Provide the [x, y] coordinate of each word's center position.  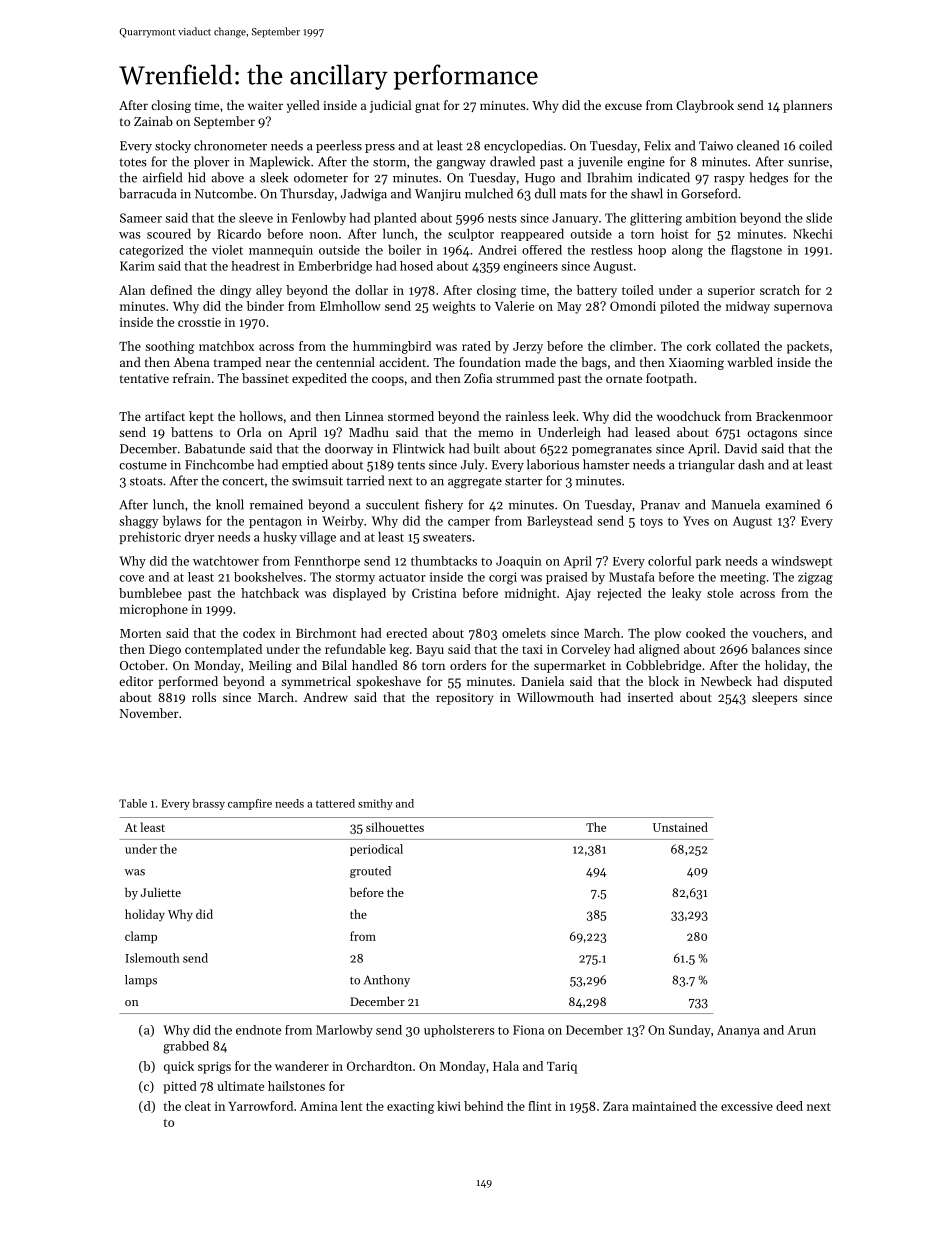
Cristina [434, 593]
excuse [623, 106]
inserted [650, 697]
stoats [146, 481]
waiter [265, 105]
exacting [410, 1108]
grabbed [186, 1047]
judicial [391, 106]
